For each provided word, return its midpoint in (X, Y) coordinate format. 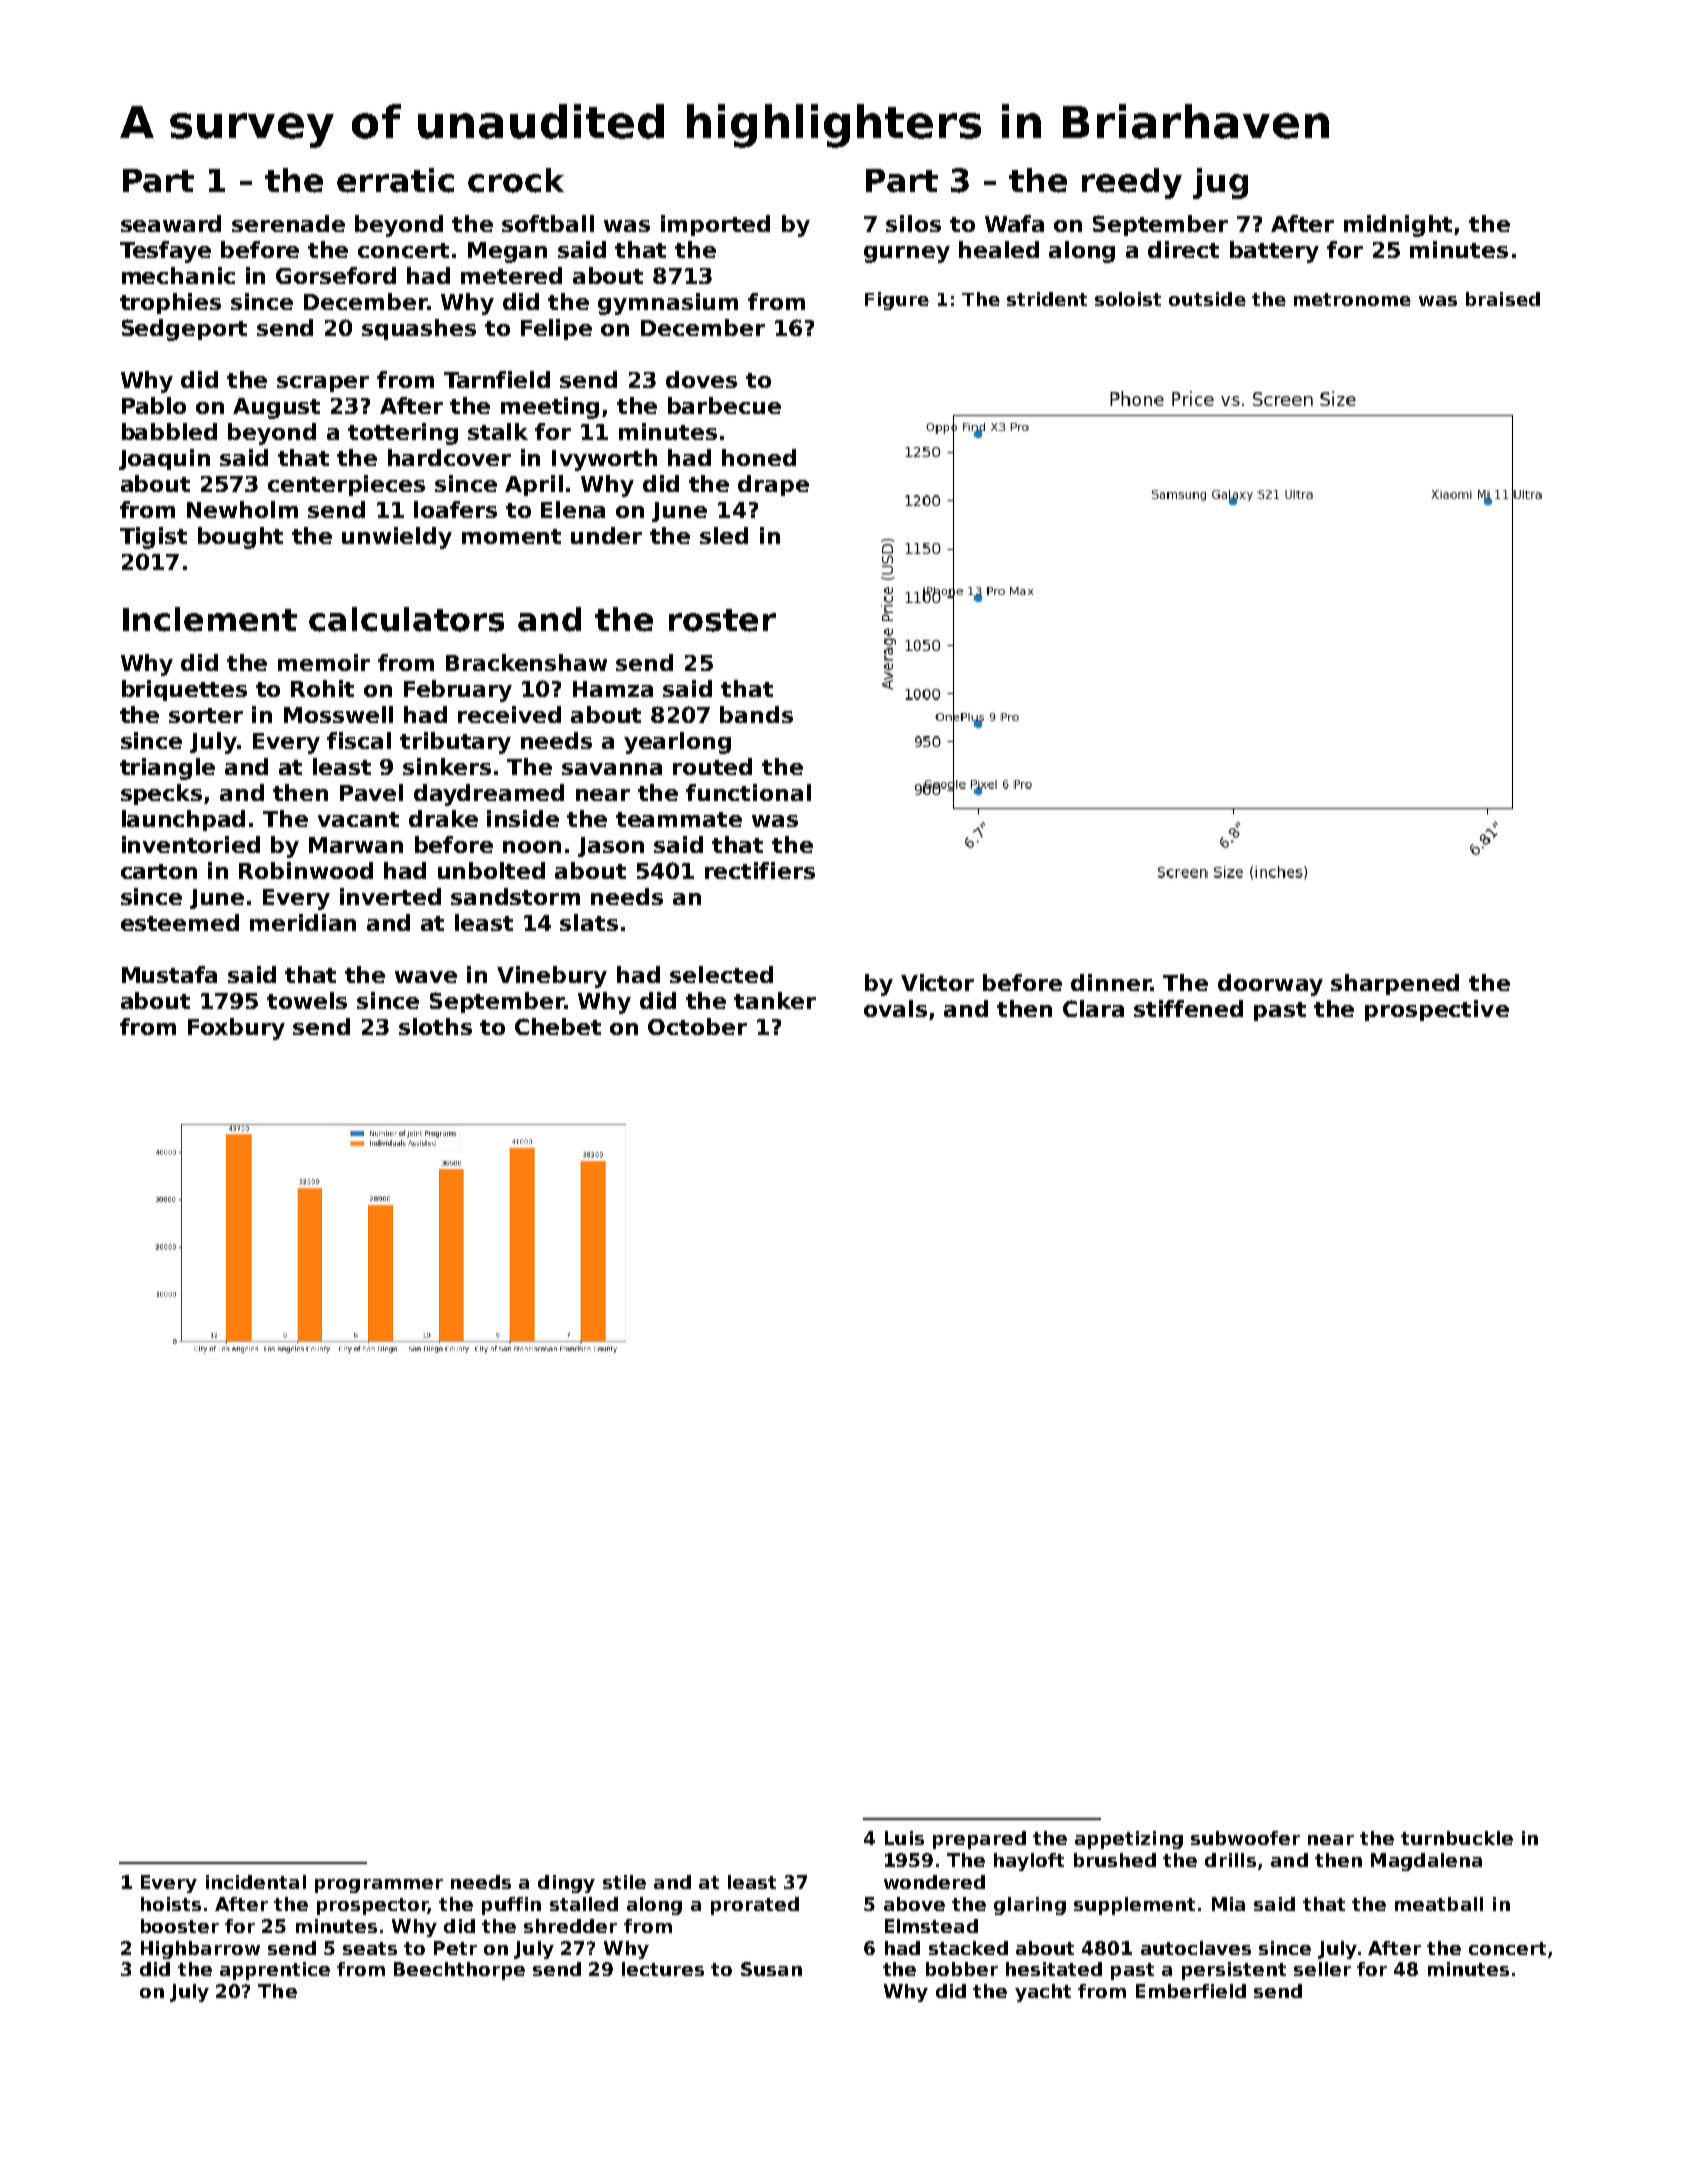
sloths (435, 1026)
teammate (679, 819)
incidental (256, 1882)
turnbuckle (1457, 1838)
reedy (1132, 183)
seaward (171, 223)
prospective (1437, 1010)
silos (913, 223)
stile (624, 1882)
